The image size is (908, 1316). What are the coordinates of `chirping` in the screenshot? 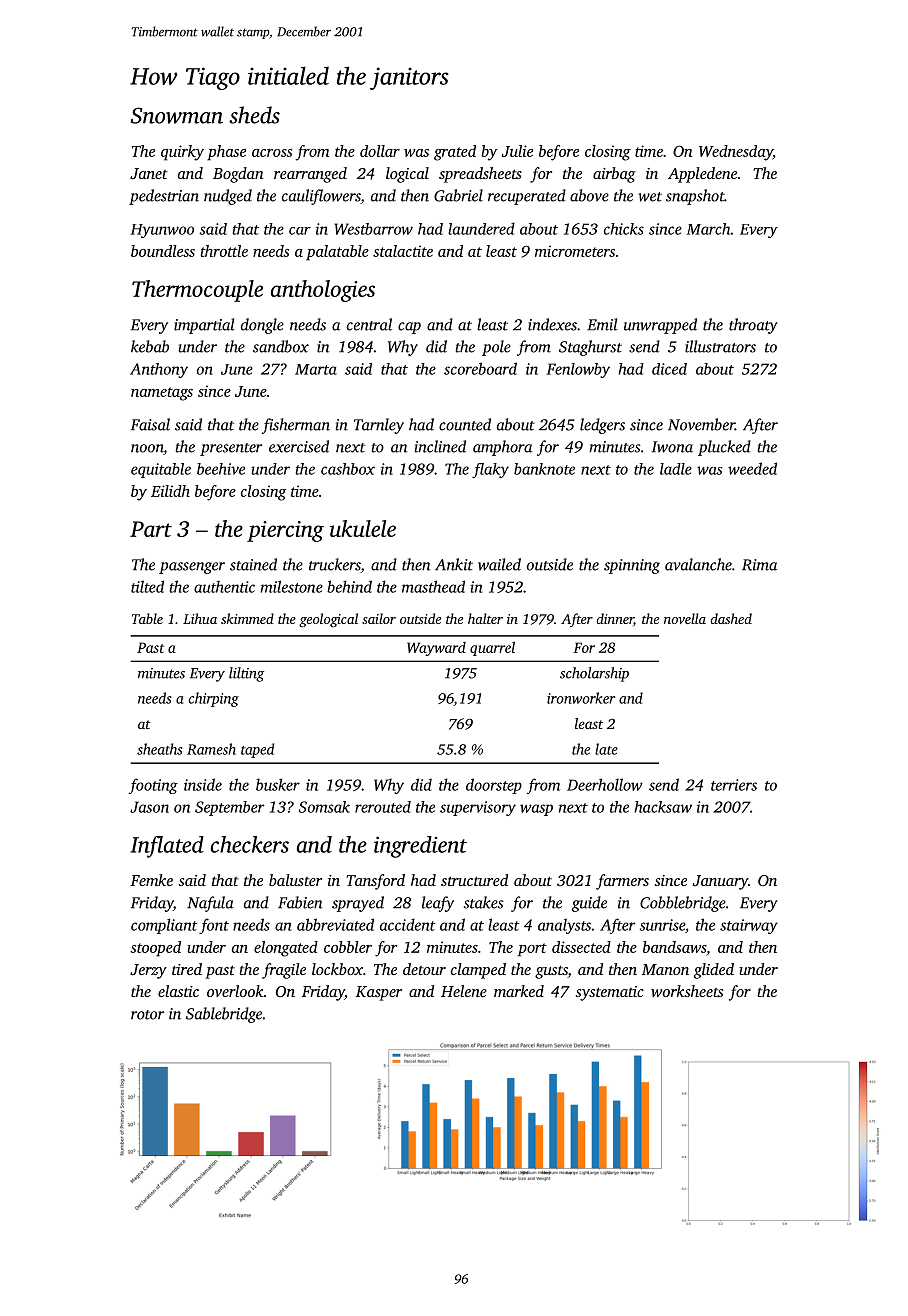 It's located at (214, 699).
